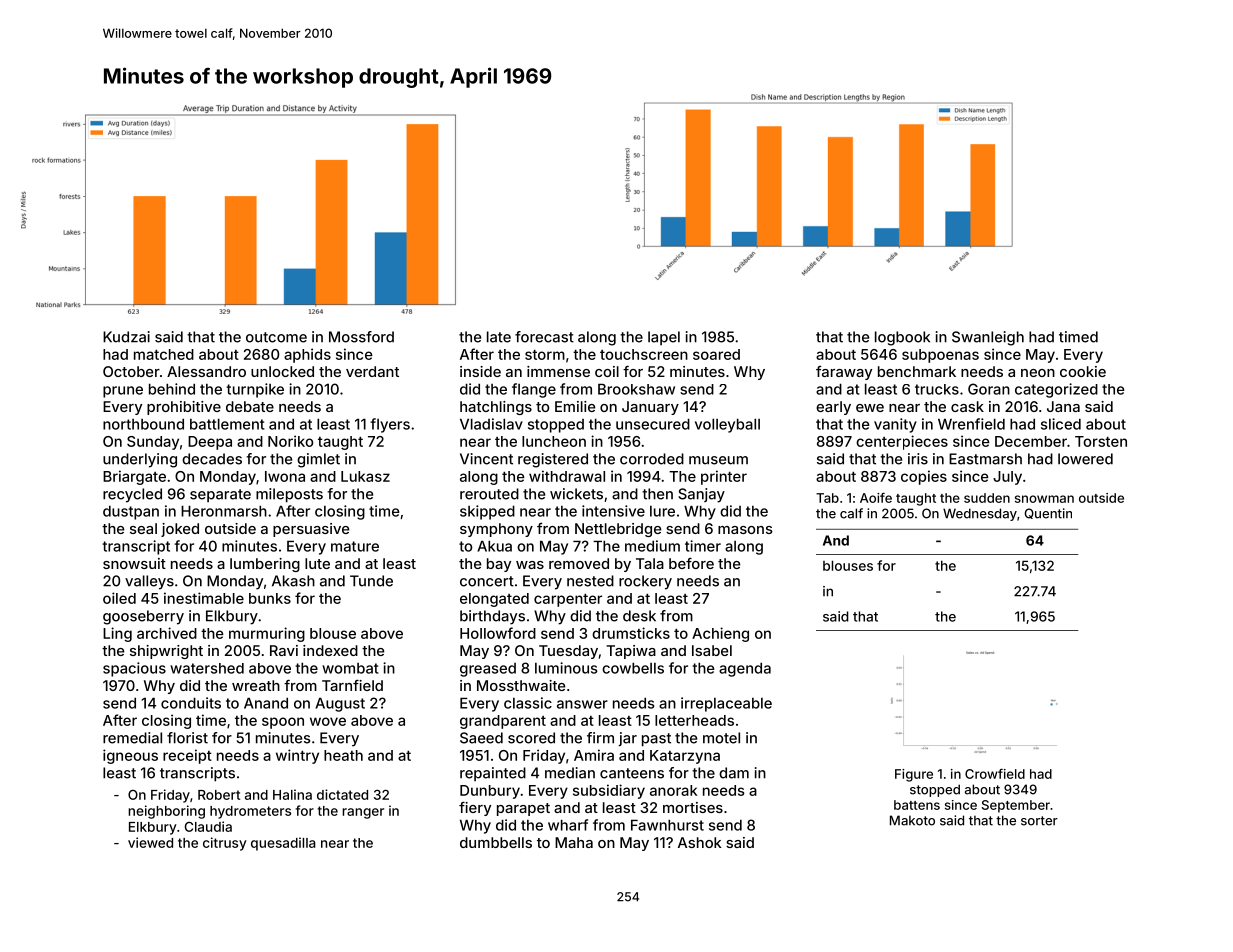 The height and width of the document is (952, 1233). What do you see at coordinates (685, 757) in the document?
I see `Katarzyna` at bounding box center [685, 757].
